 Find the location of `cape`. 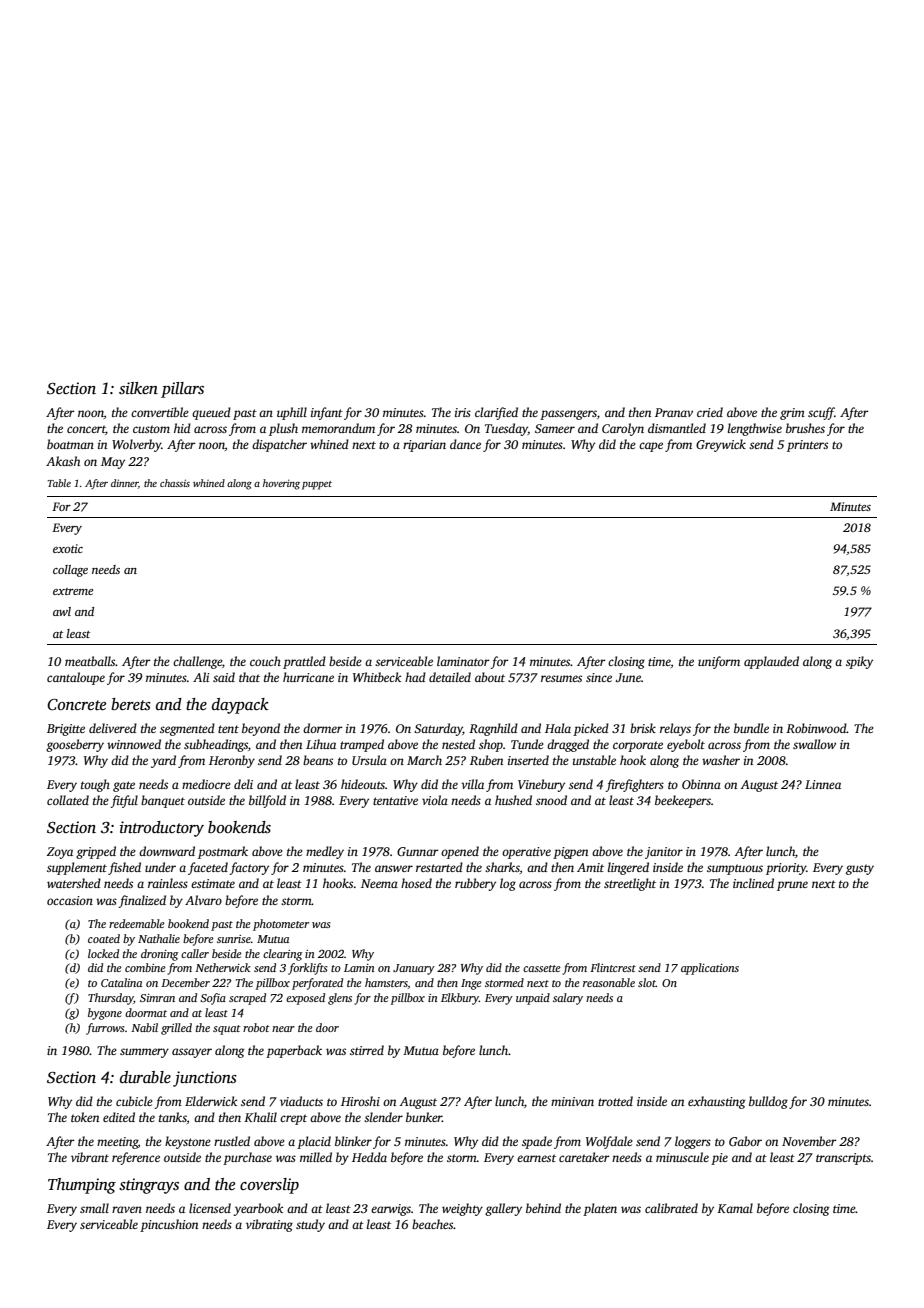

cape is located at coordinates (651, 447).
